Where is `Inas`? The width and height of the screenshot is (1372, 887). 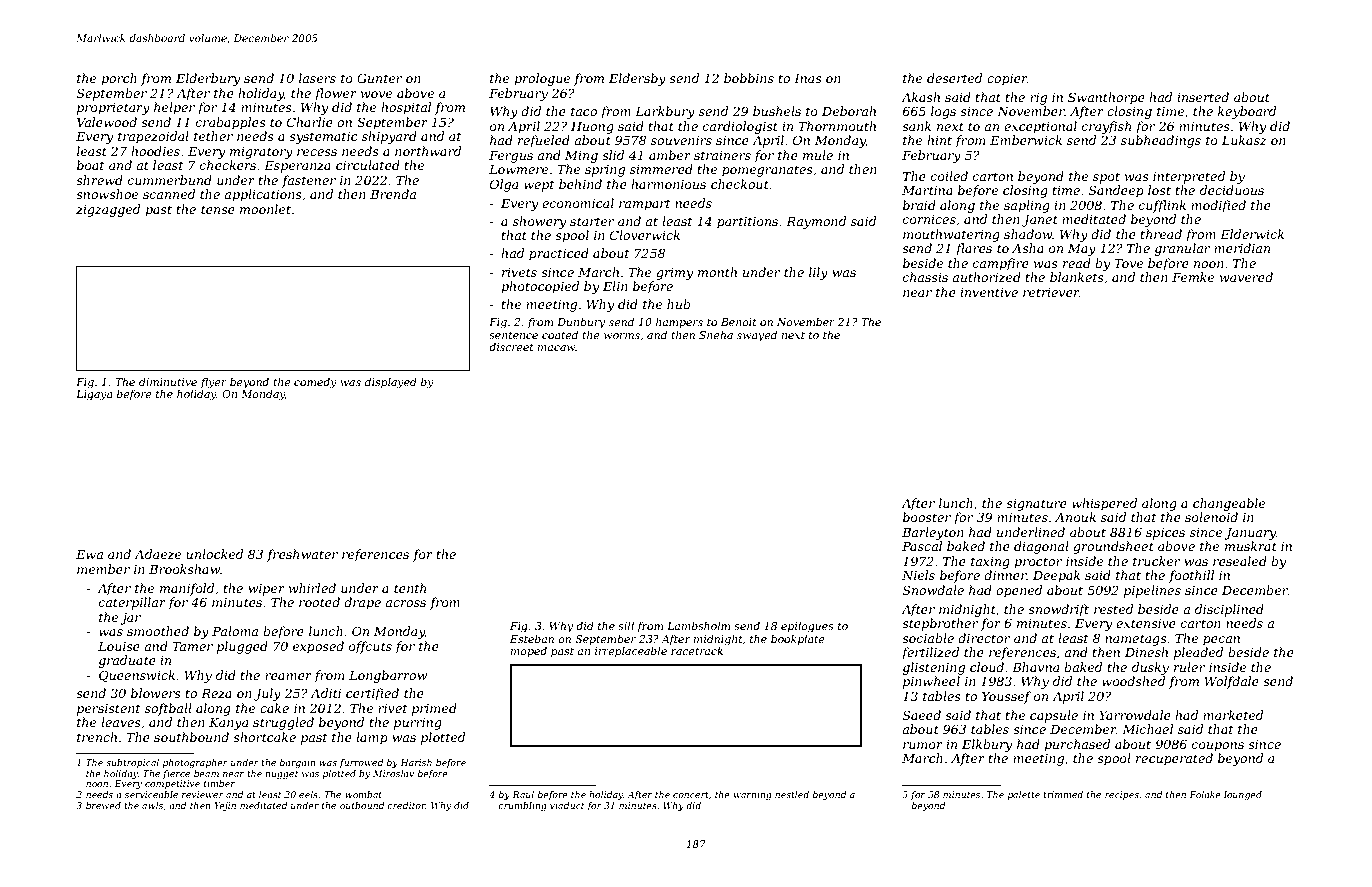 Inas is located at coordinates (808, 78).
